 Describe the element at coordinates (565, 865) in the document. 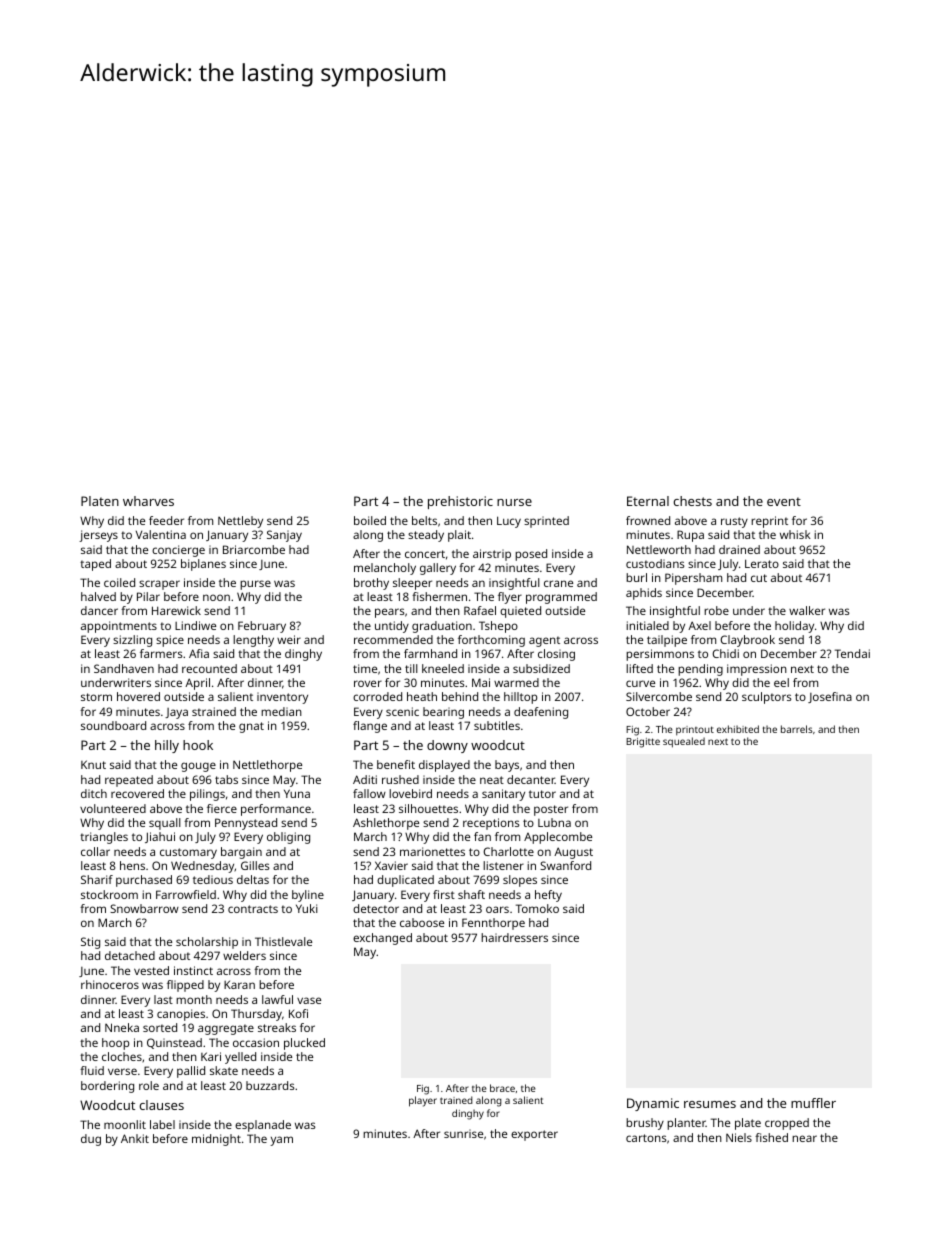

I see `Swanford` at that location.
